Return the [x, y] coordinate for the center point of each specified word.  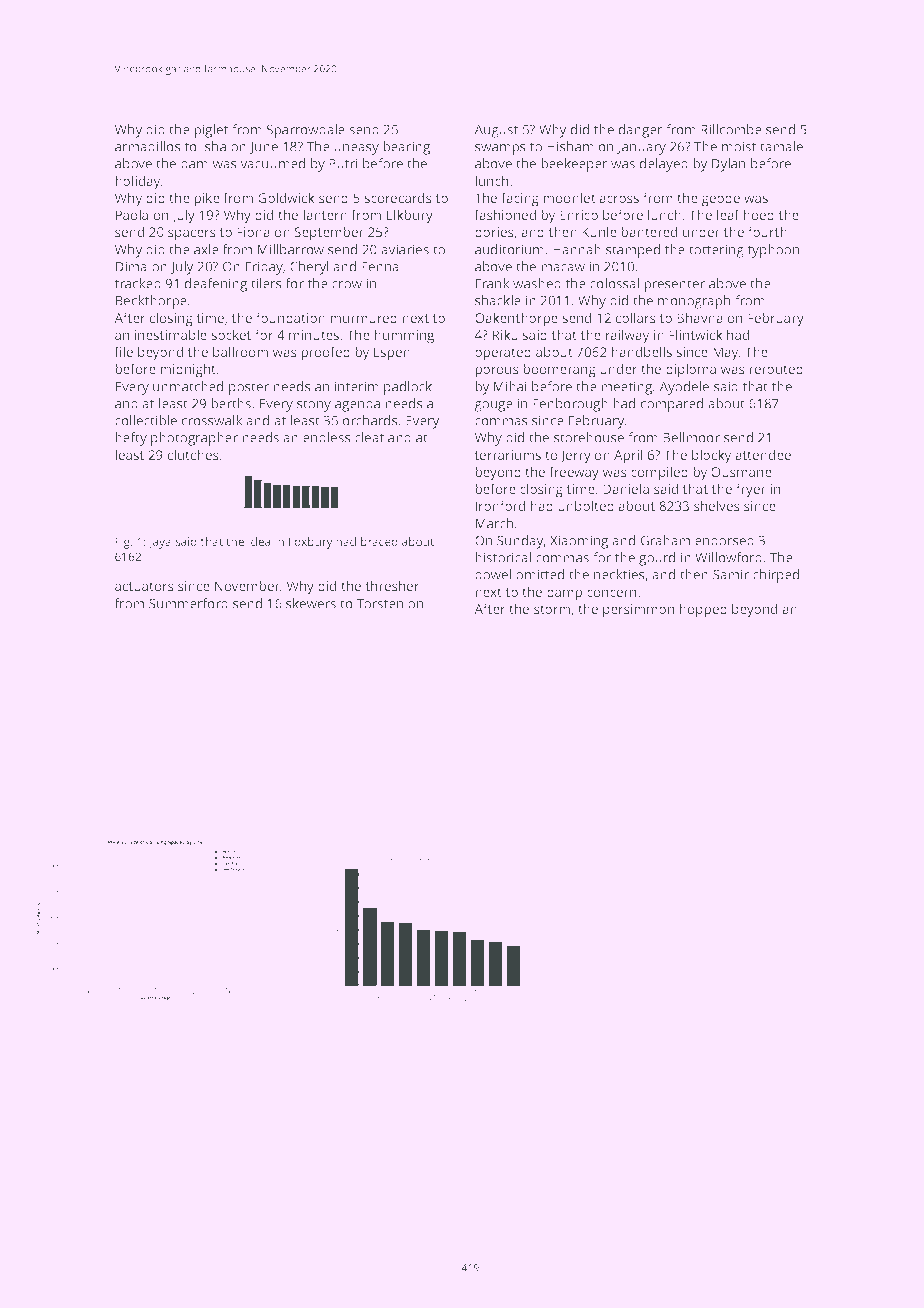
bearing [406, 148]
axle [206, 249]
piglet [211, 131]
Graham [665, 540]
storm [552, 609]
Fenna [380, 267]
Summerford [188, 603]
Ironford [500, 505]
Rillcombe [731, 129]
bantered [649, 231]
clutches [193, 454]
